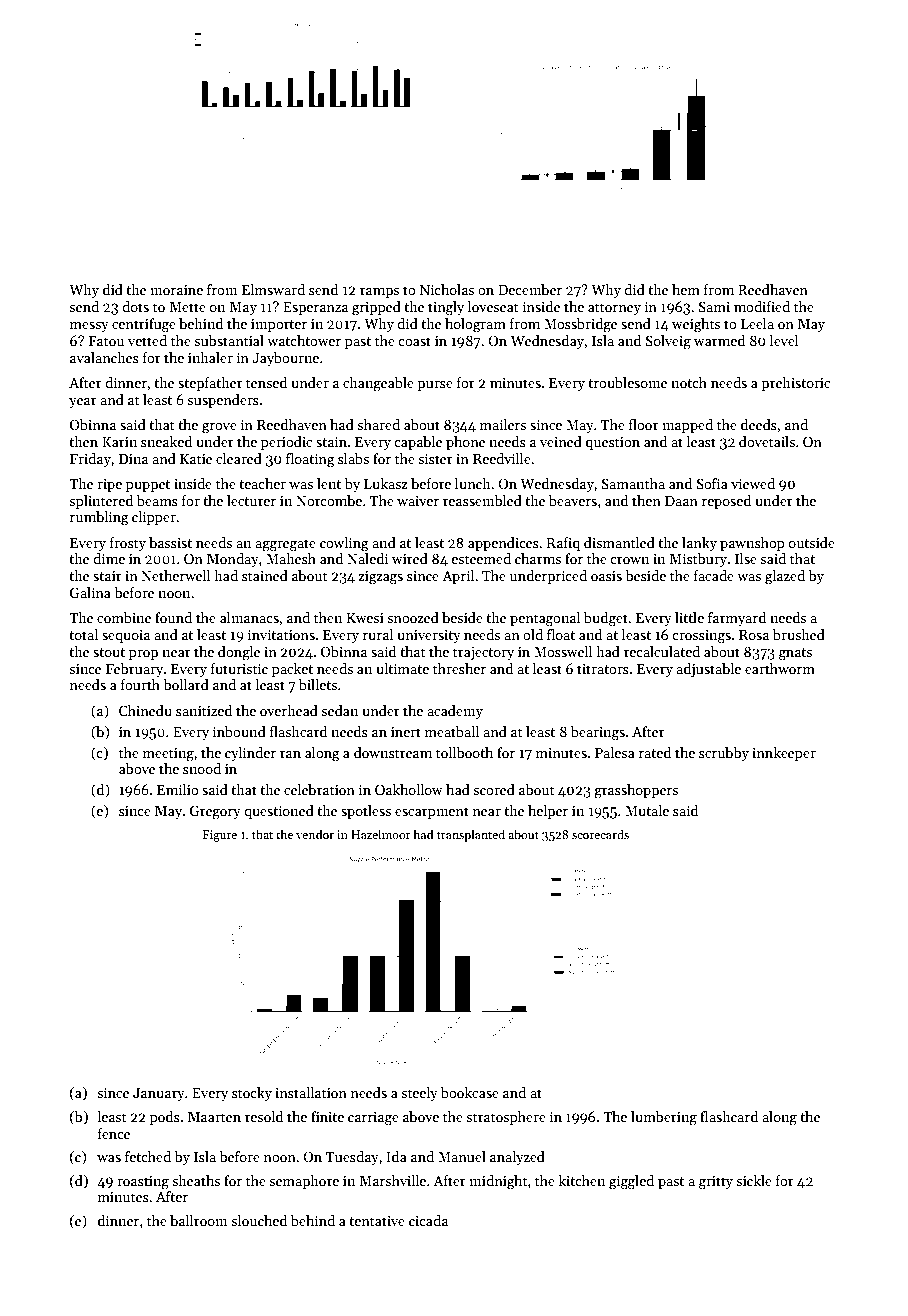 This page has height=1316, width=908. What do you see at coordinates (196, 1180) in the page?
I see `sheaths` at bounding box center [196, 1180].
